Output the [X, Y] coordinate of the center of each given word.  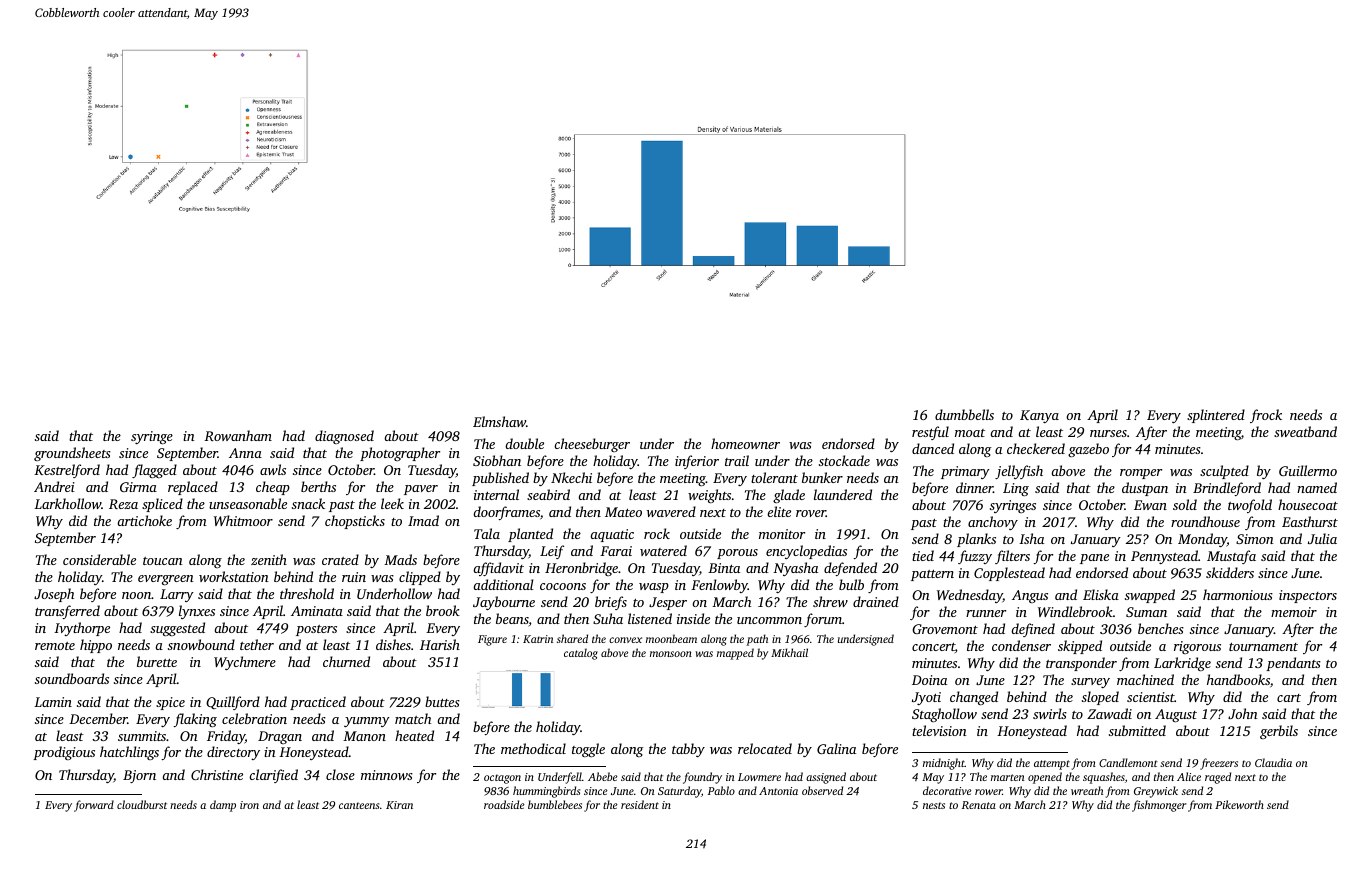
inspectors [1308, 596]
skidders [1230, 572]
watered [663, 550]
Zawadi [1109, 713]
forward [94, 806]
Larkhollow [67, 503]
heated [414, 735]
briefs [611, 603]
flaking [195, 720]
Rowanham [238, 435]
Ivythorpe [82, 629]
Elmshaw [499, 421]
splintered [1216, 416]
